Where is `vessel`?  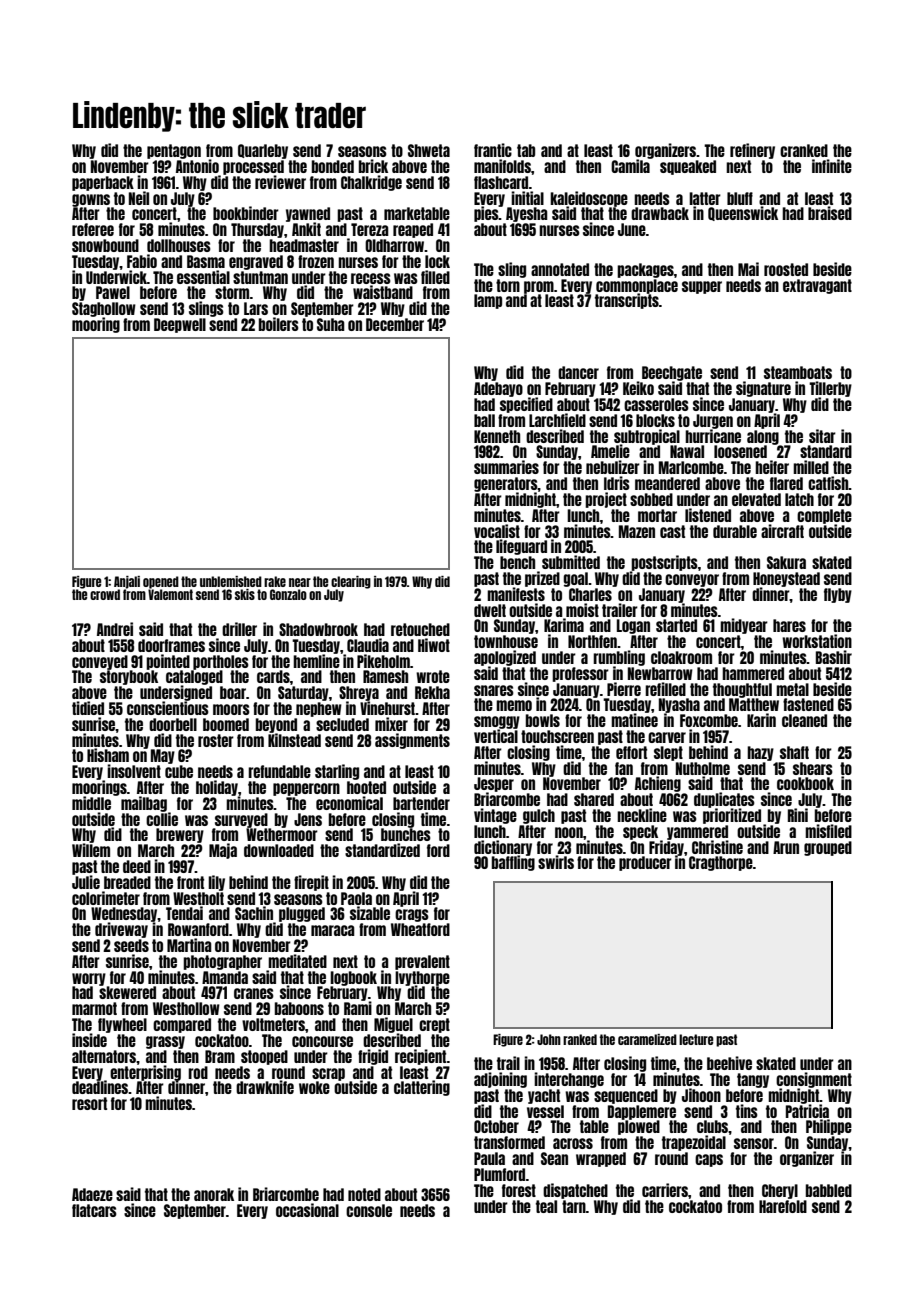
vessel is located at coordinates (545, 1111).
